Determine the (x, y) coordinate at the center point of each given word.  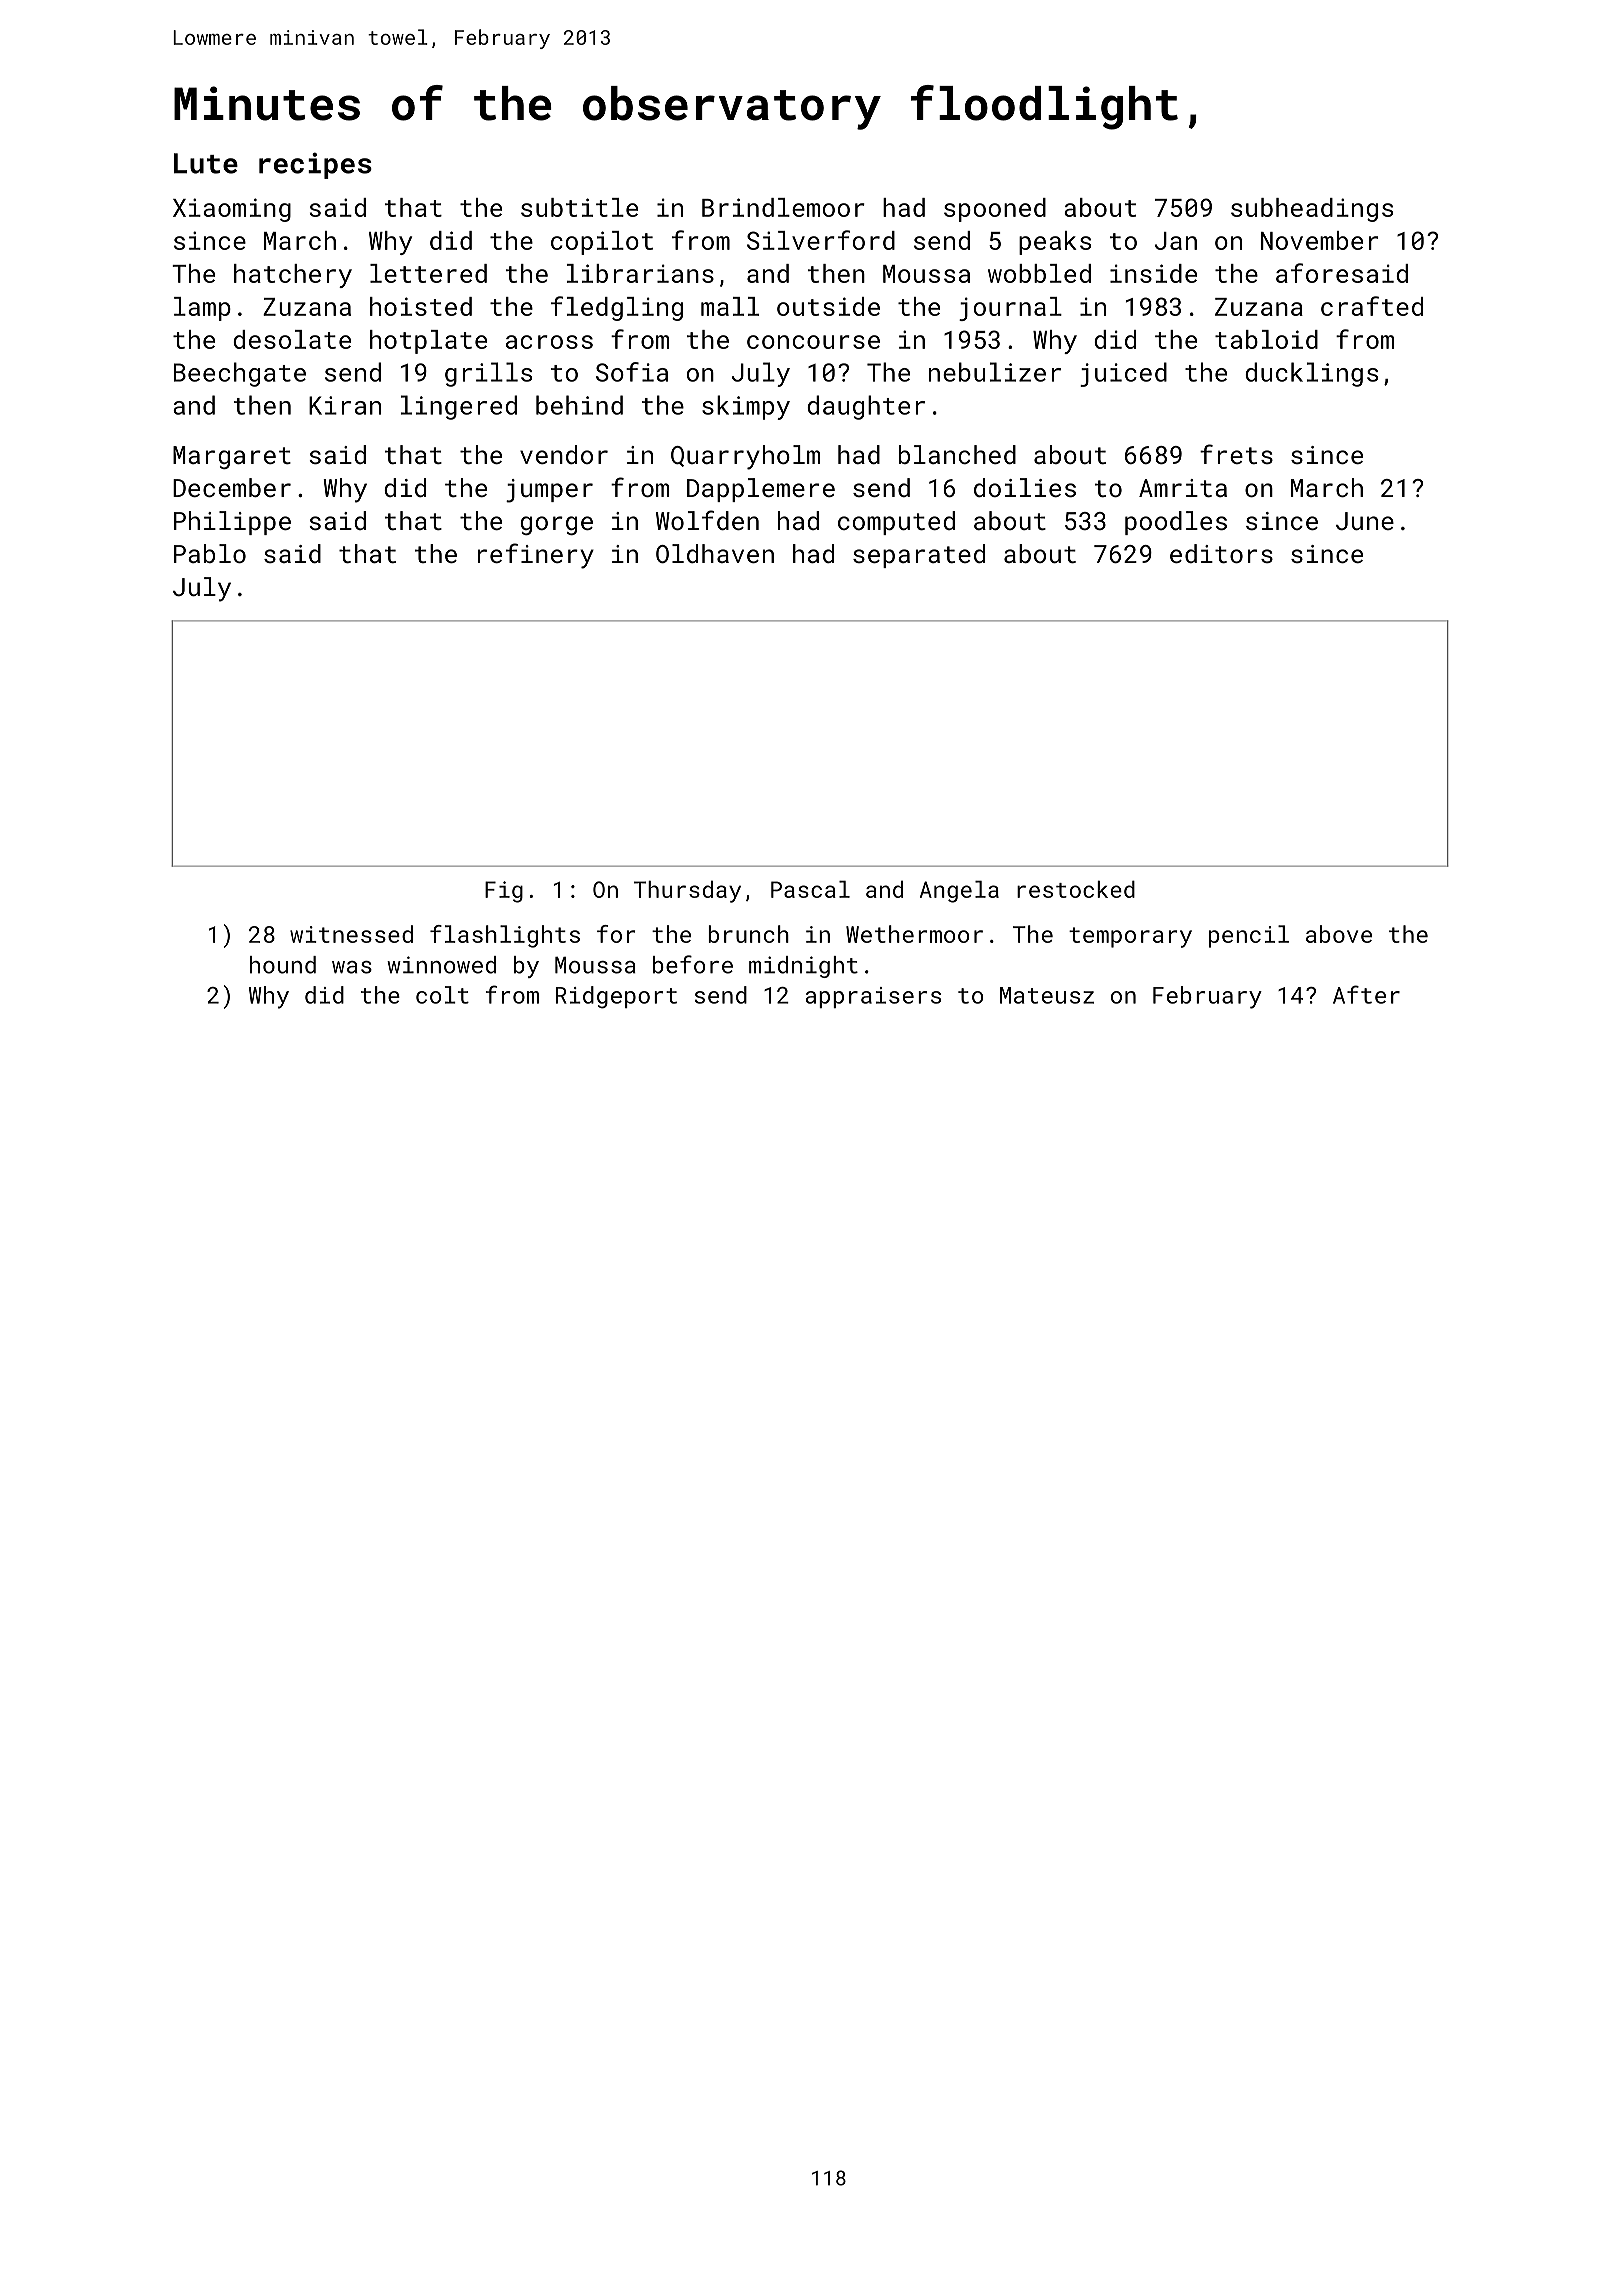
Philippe (232, 523)
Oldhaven (715, 553)
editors (1221, 553)
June (1365, 521)
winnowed (441, 965)
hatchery (293, 276)
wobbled (1039, 273)
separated (919, 556)
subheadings (1312, 210)
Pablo (210, 553)
